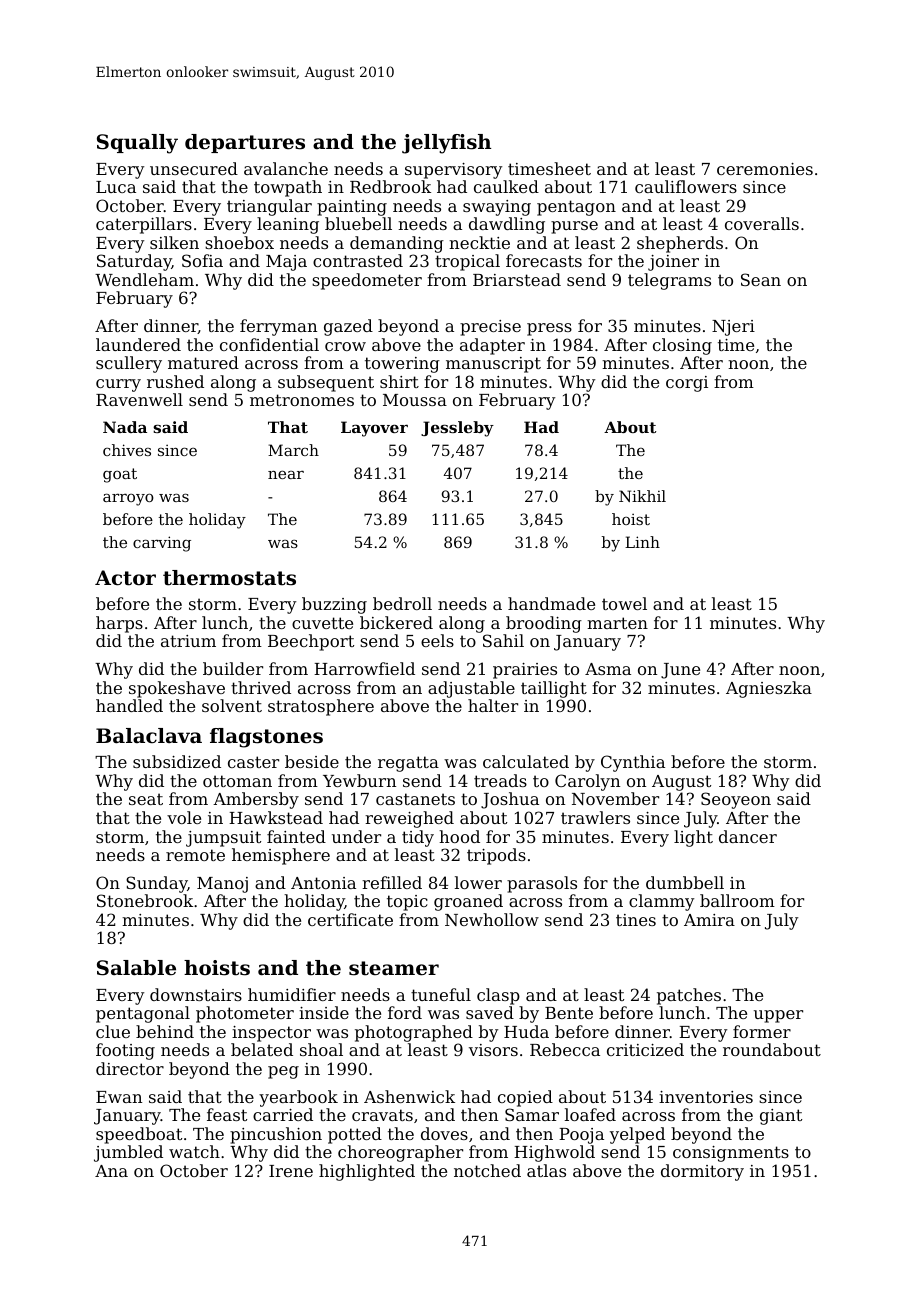 Image resolution: width=924 pixels, height=1314 pixels. Describe the element at coordinates (358, 260) in the document. I see `contrasted` at that location.
